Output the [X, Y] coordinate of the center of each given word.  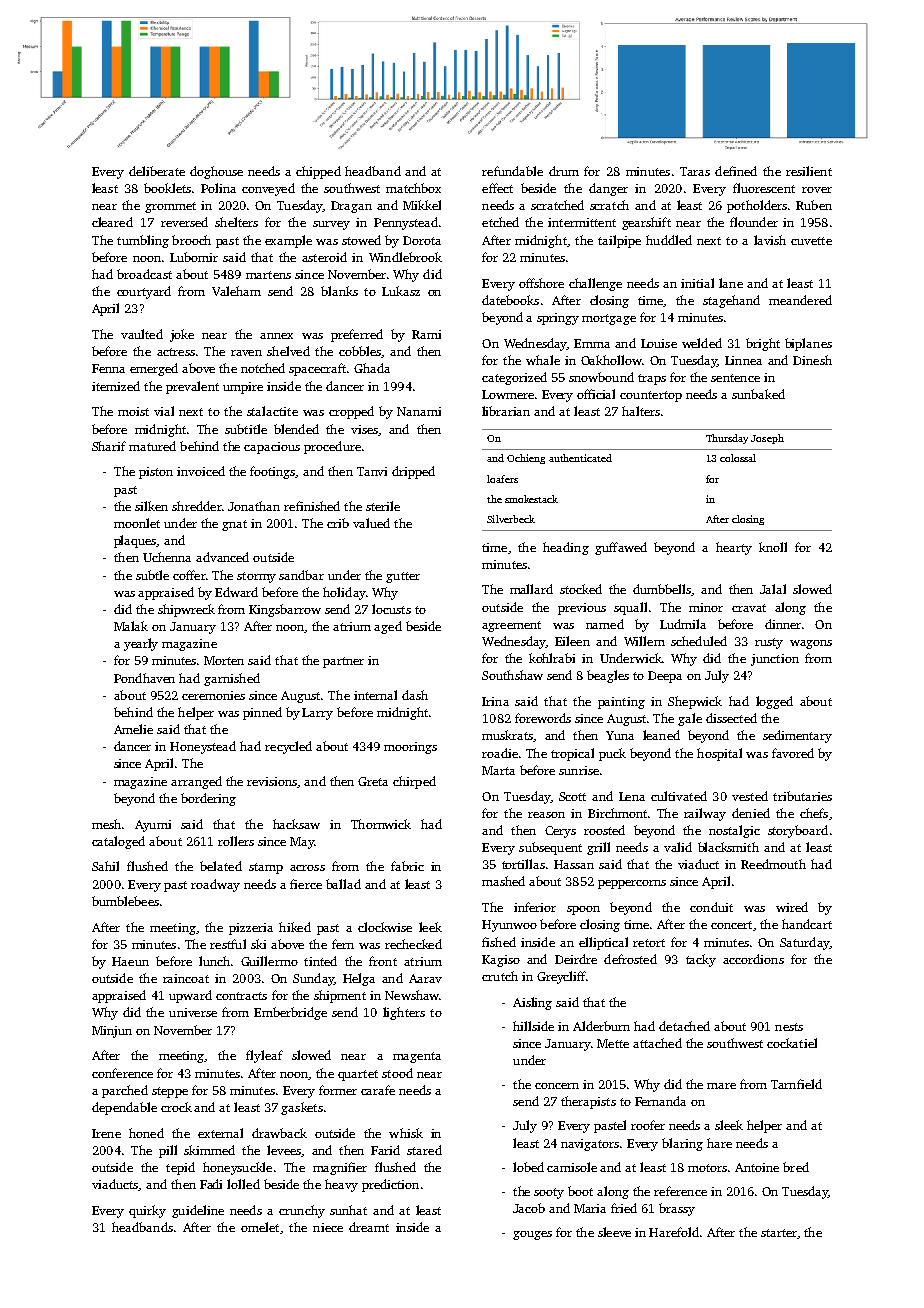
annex [276, 336]
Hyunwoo [509, 926]
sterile [383, 506]
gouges [532, 1235]
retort [649, 943]
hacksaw [296, 824]
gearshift [646, 223]
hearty [734, 548]
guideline [198, 1211]
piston [156, 473]
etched [500, 222]
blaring [682, 1144]
